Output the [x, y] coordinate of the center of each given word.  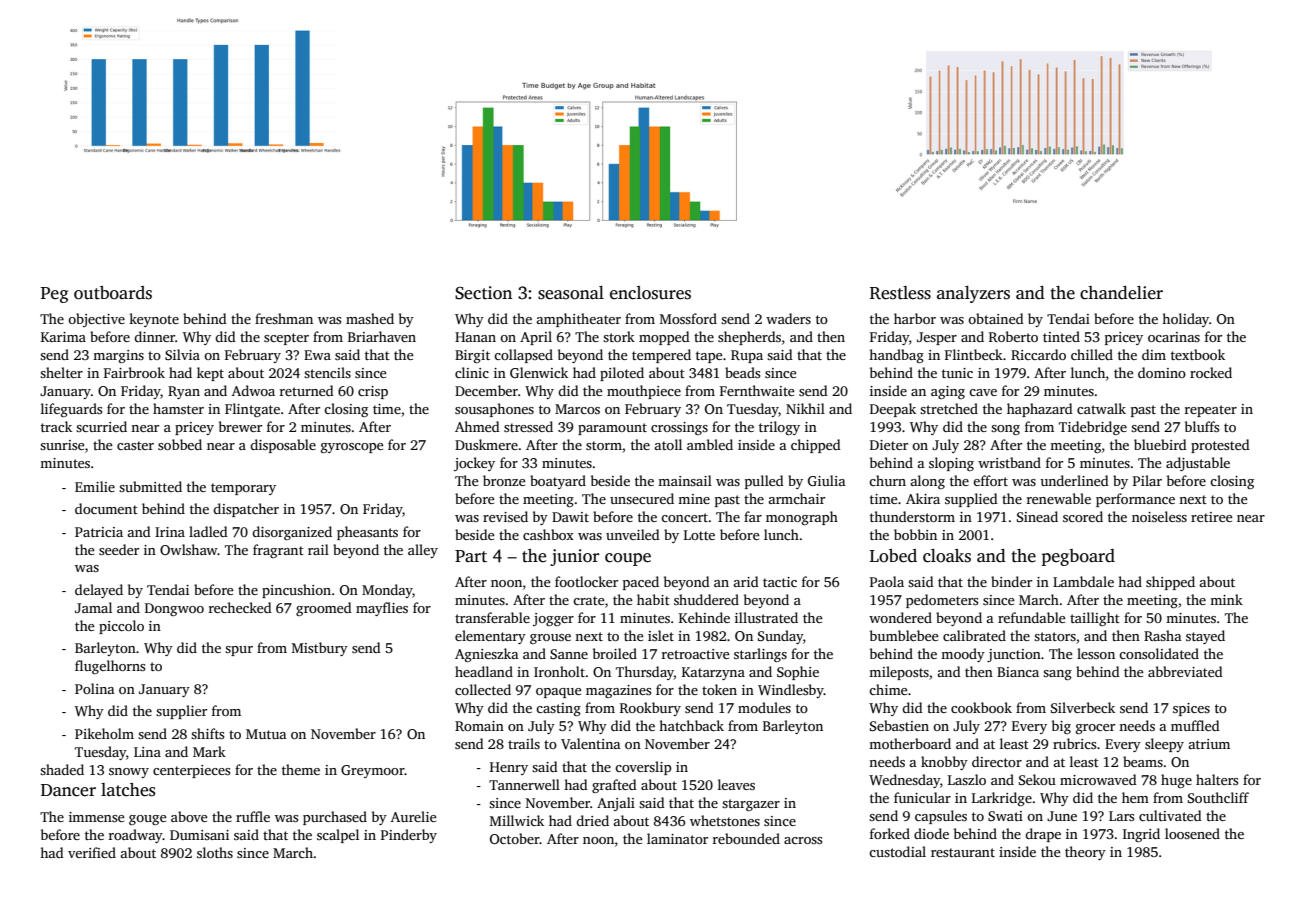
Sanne [569, 654]
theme [301, 769]
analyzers [973, 294]
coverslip [643, 768]
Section [483, 293]
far [753, 516]
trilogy [779, 428]
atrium [1209, 744]
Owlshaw [189, 549]
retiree [1211, 517]
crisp [373, 392]
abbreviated [1185, 671]
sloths [215, 852]
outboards [113, 293]
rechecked [240, 607]
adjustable [1198, 464]
